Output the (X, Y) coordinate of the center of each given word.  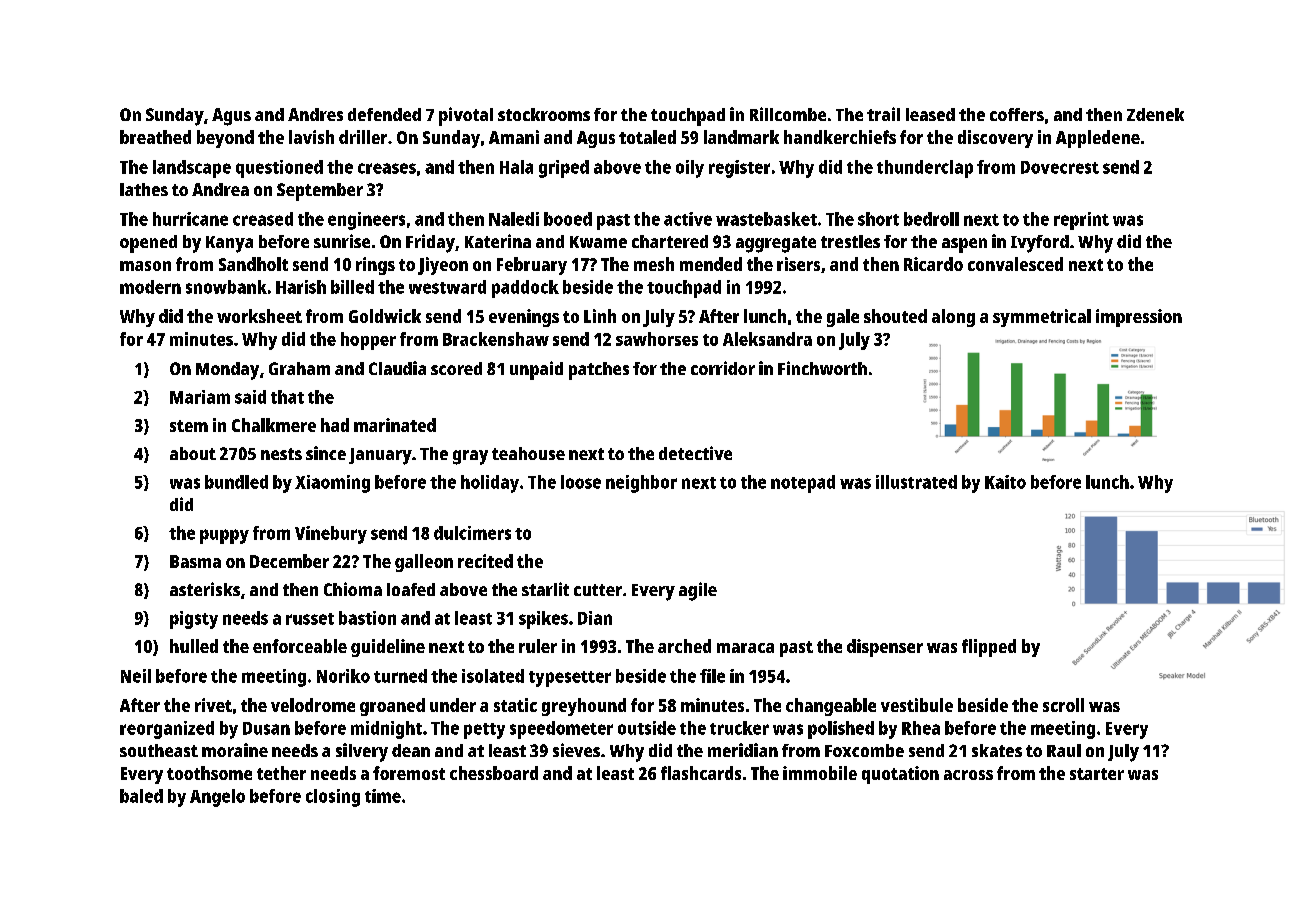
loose (581, 482)
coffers (1017, 114)
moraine (235, 750)
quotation (900, 775)
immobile (820, 773)
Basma (195, 561)
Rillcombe (788, 114)
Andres (315, 114)
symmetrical (1042, 318)
